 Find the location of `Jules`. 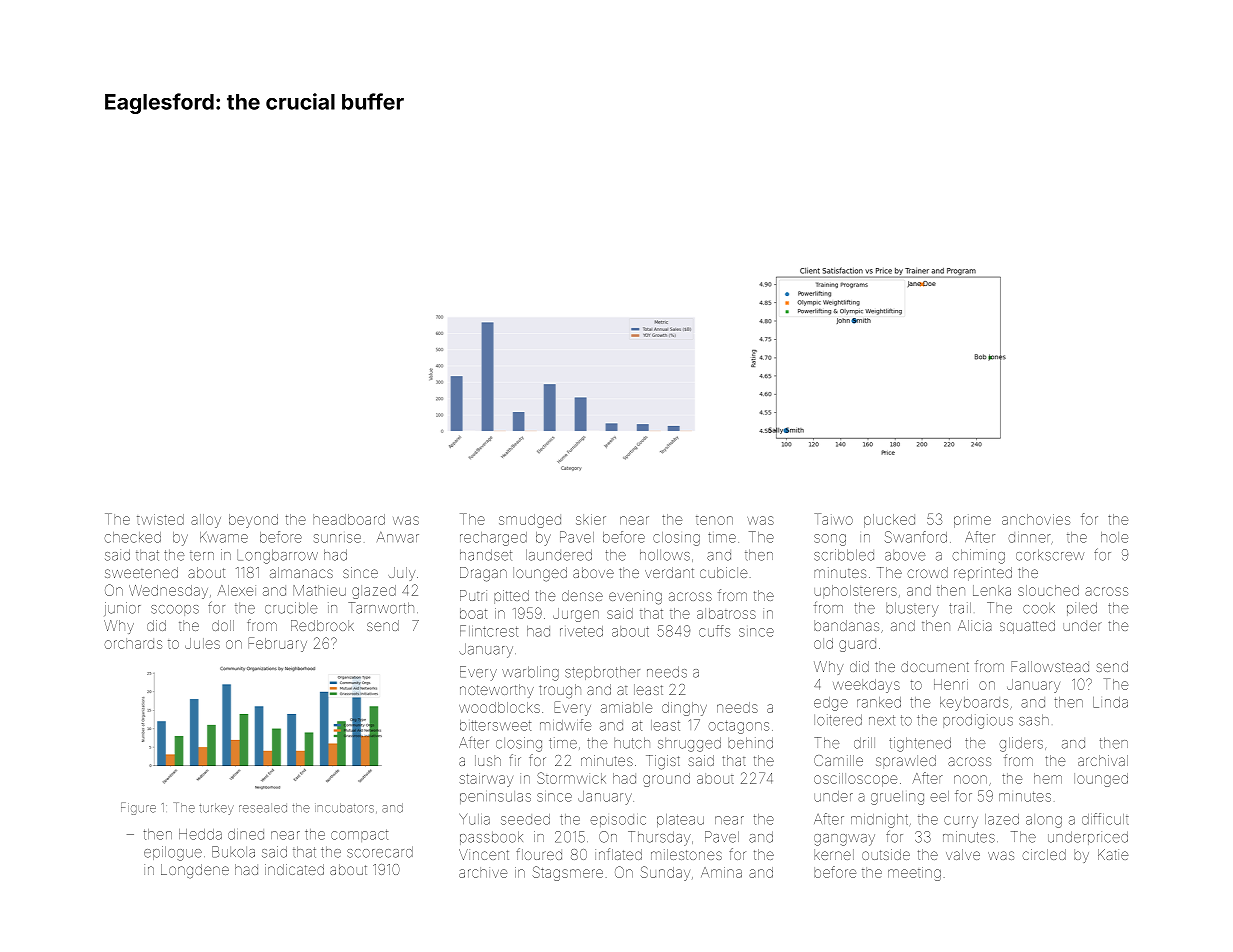

Jules is located at coordinates (202, 643).
